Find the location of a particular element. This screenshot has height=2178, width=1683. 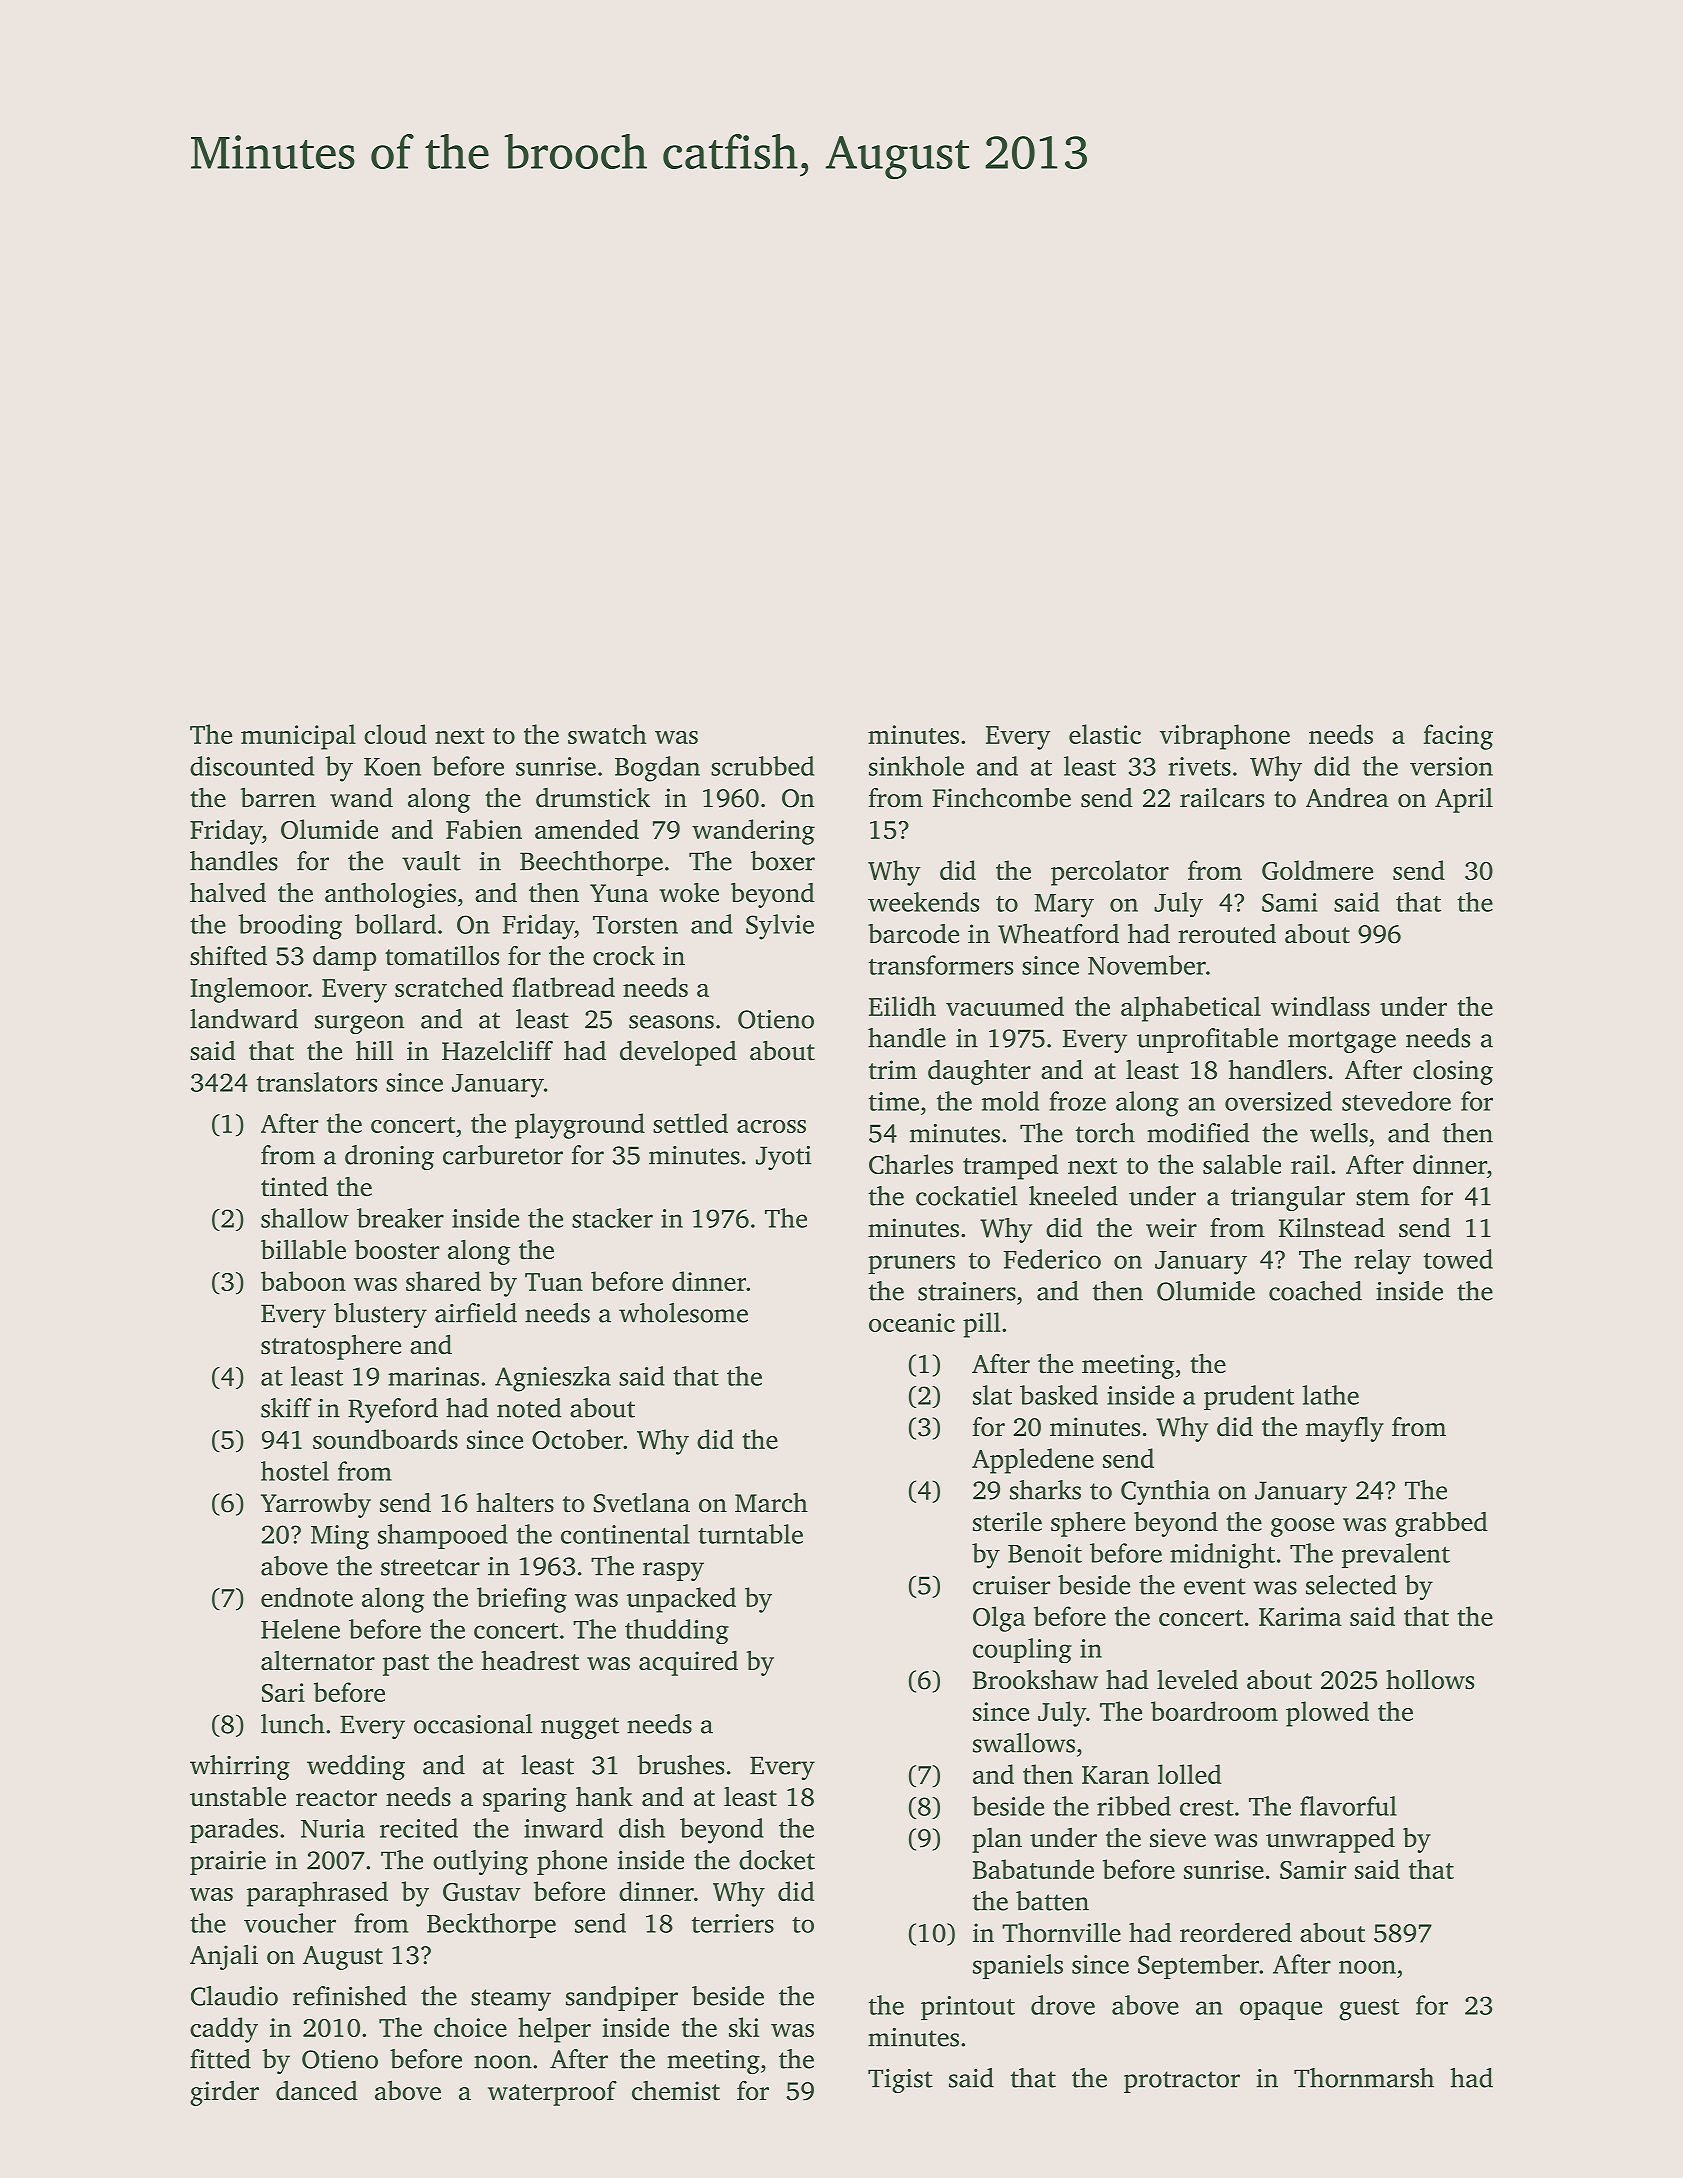

Wheatford is located at coordinates (1058, 933).
